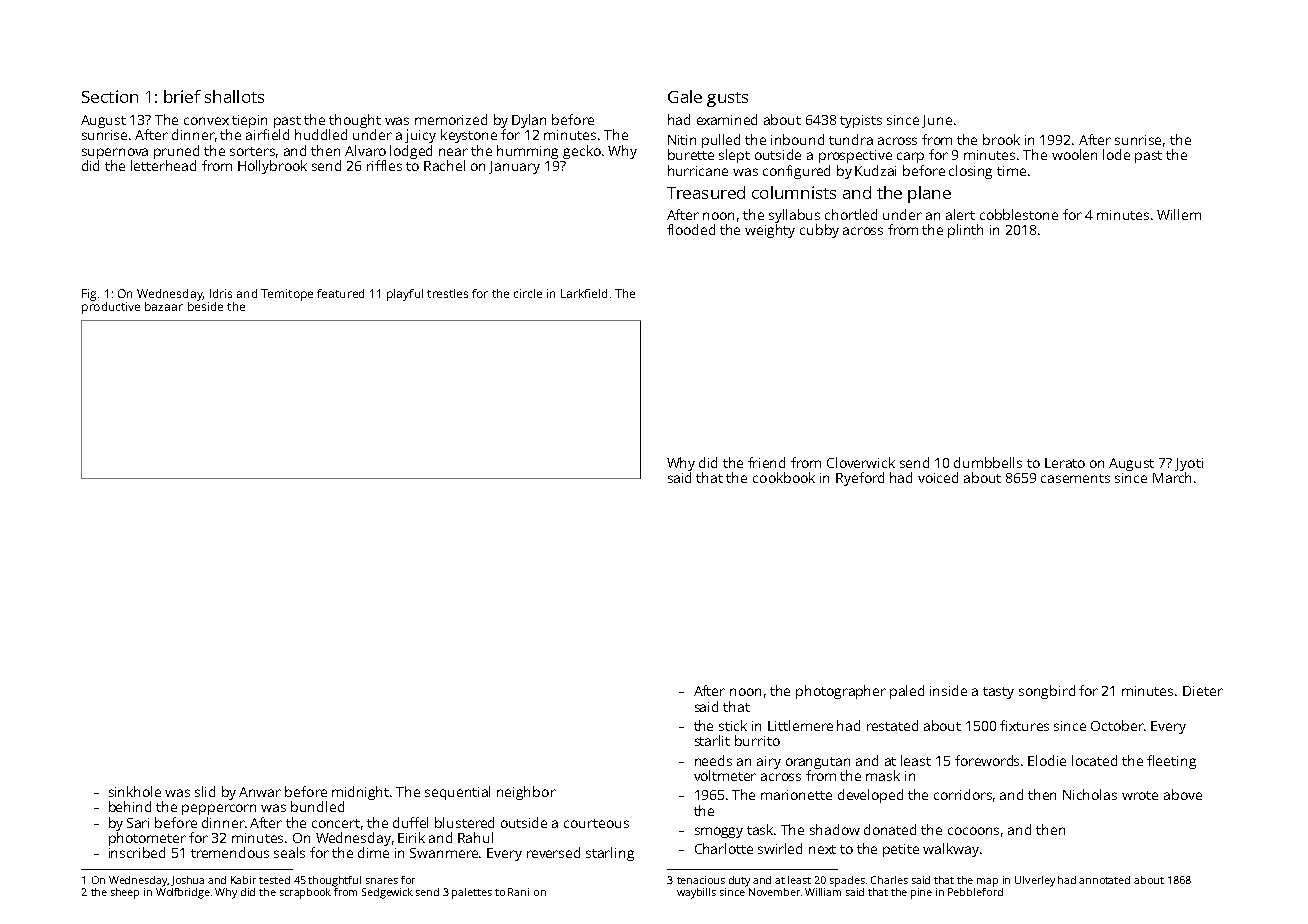 This page has height=924, width=1308. What do you see at coordinates (841, 692) in the page?
I see `photographer` at bounding box center [841, 692].
